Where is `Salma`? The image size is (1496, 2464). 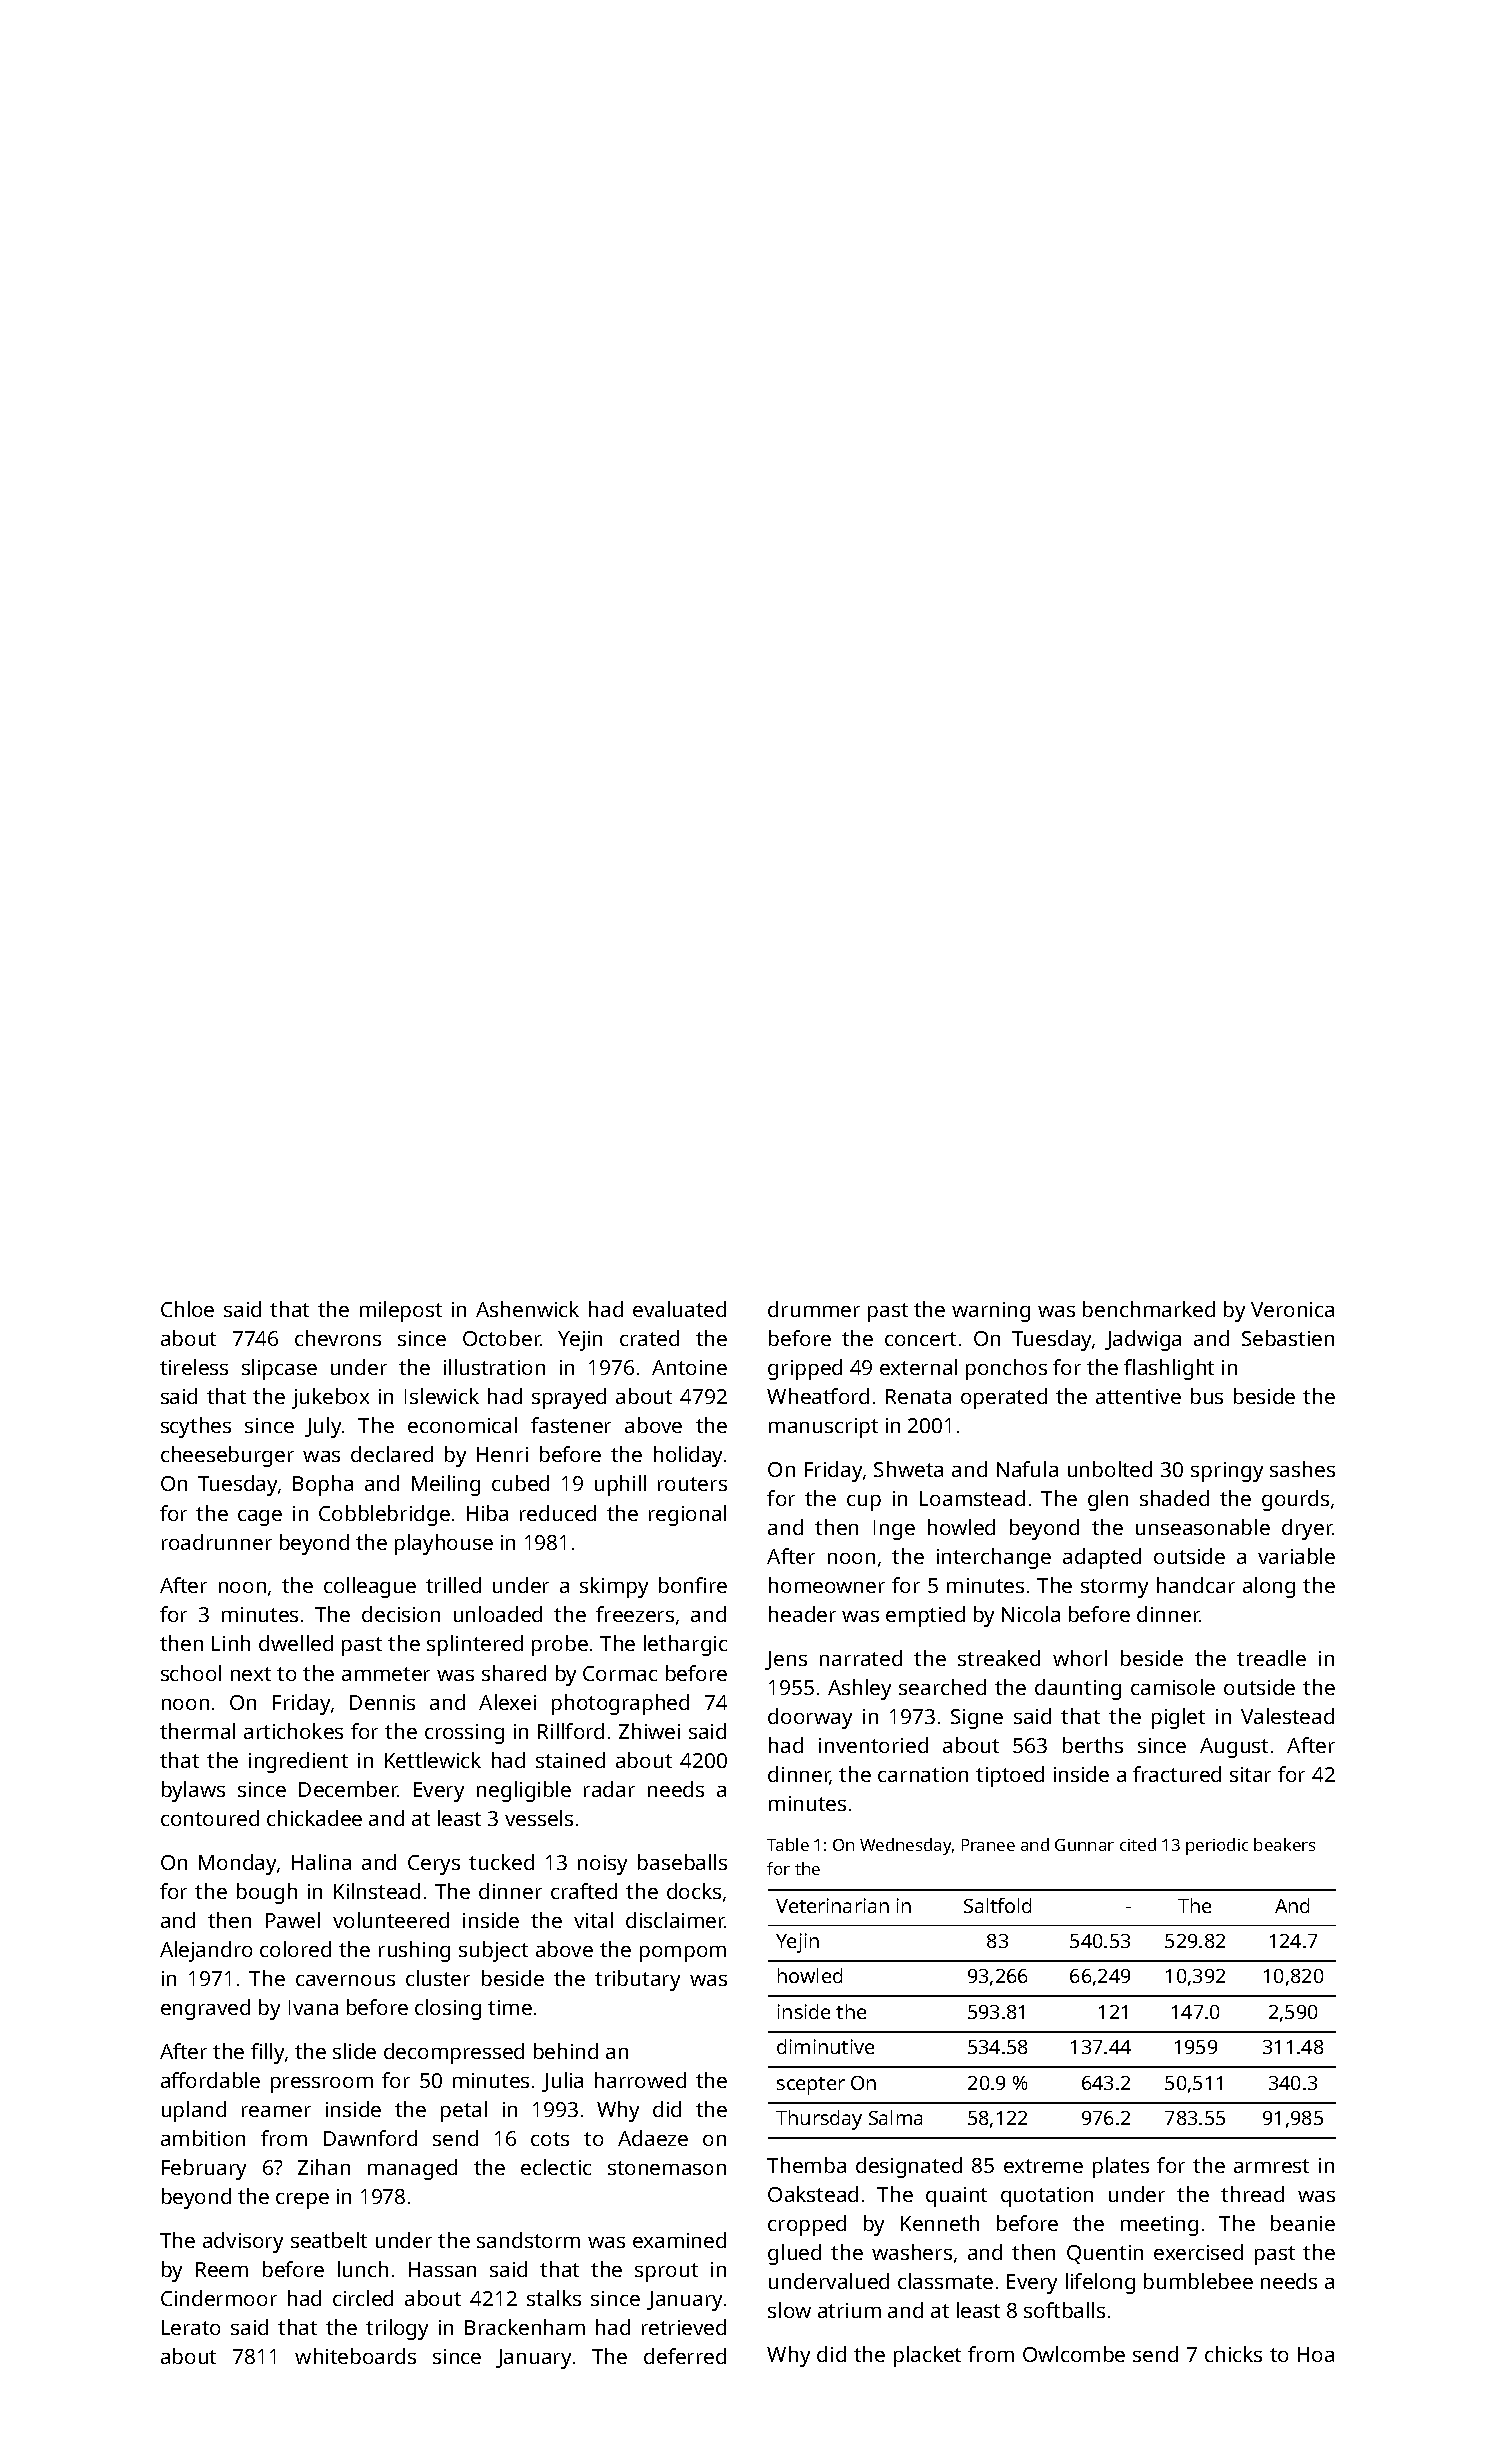
Salma is located at coordinates (895, 2117).
